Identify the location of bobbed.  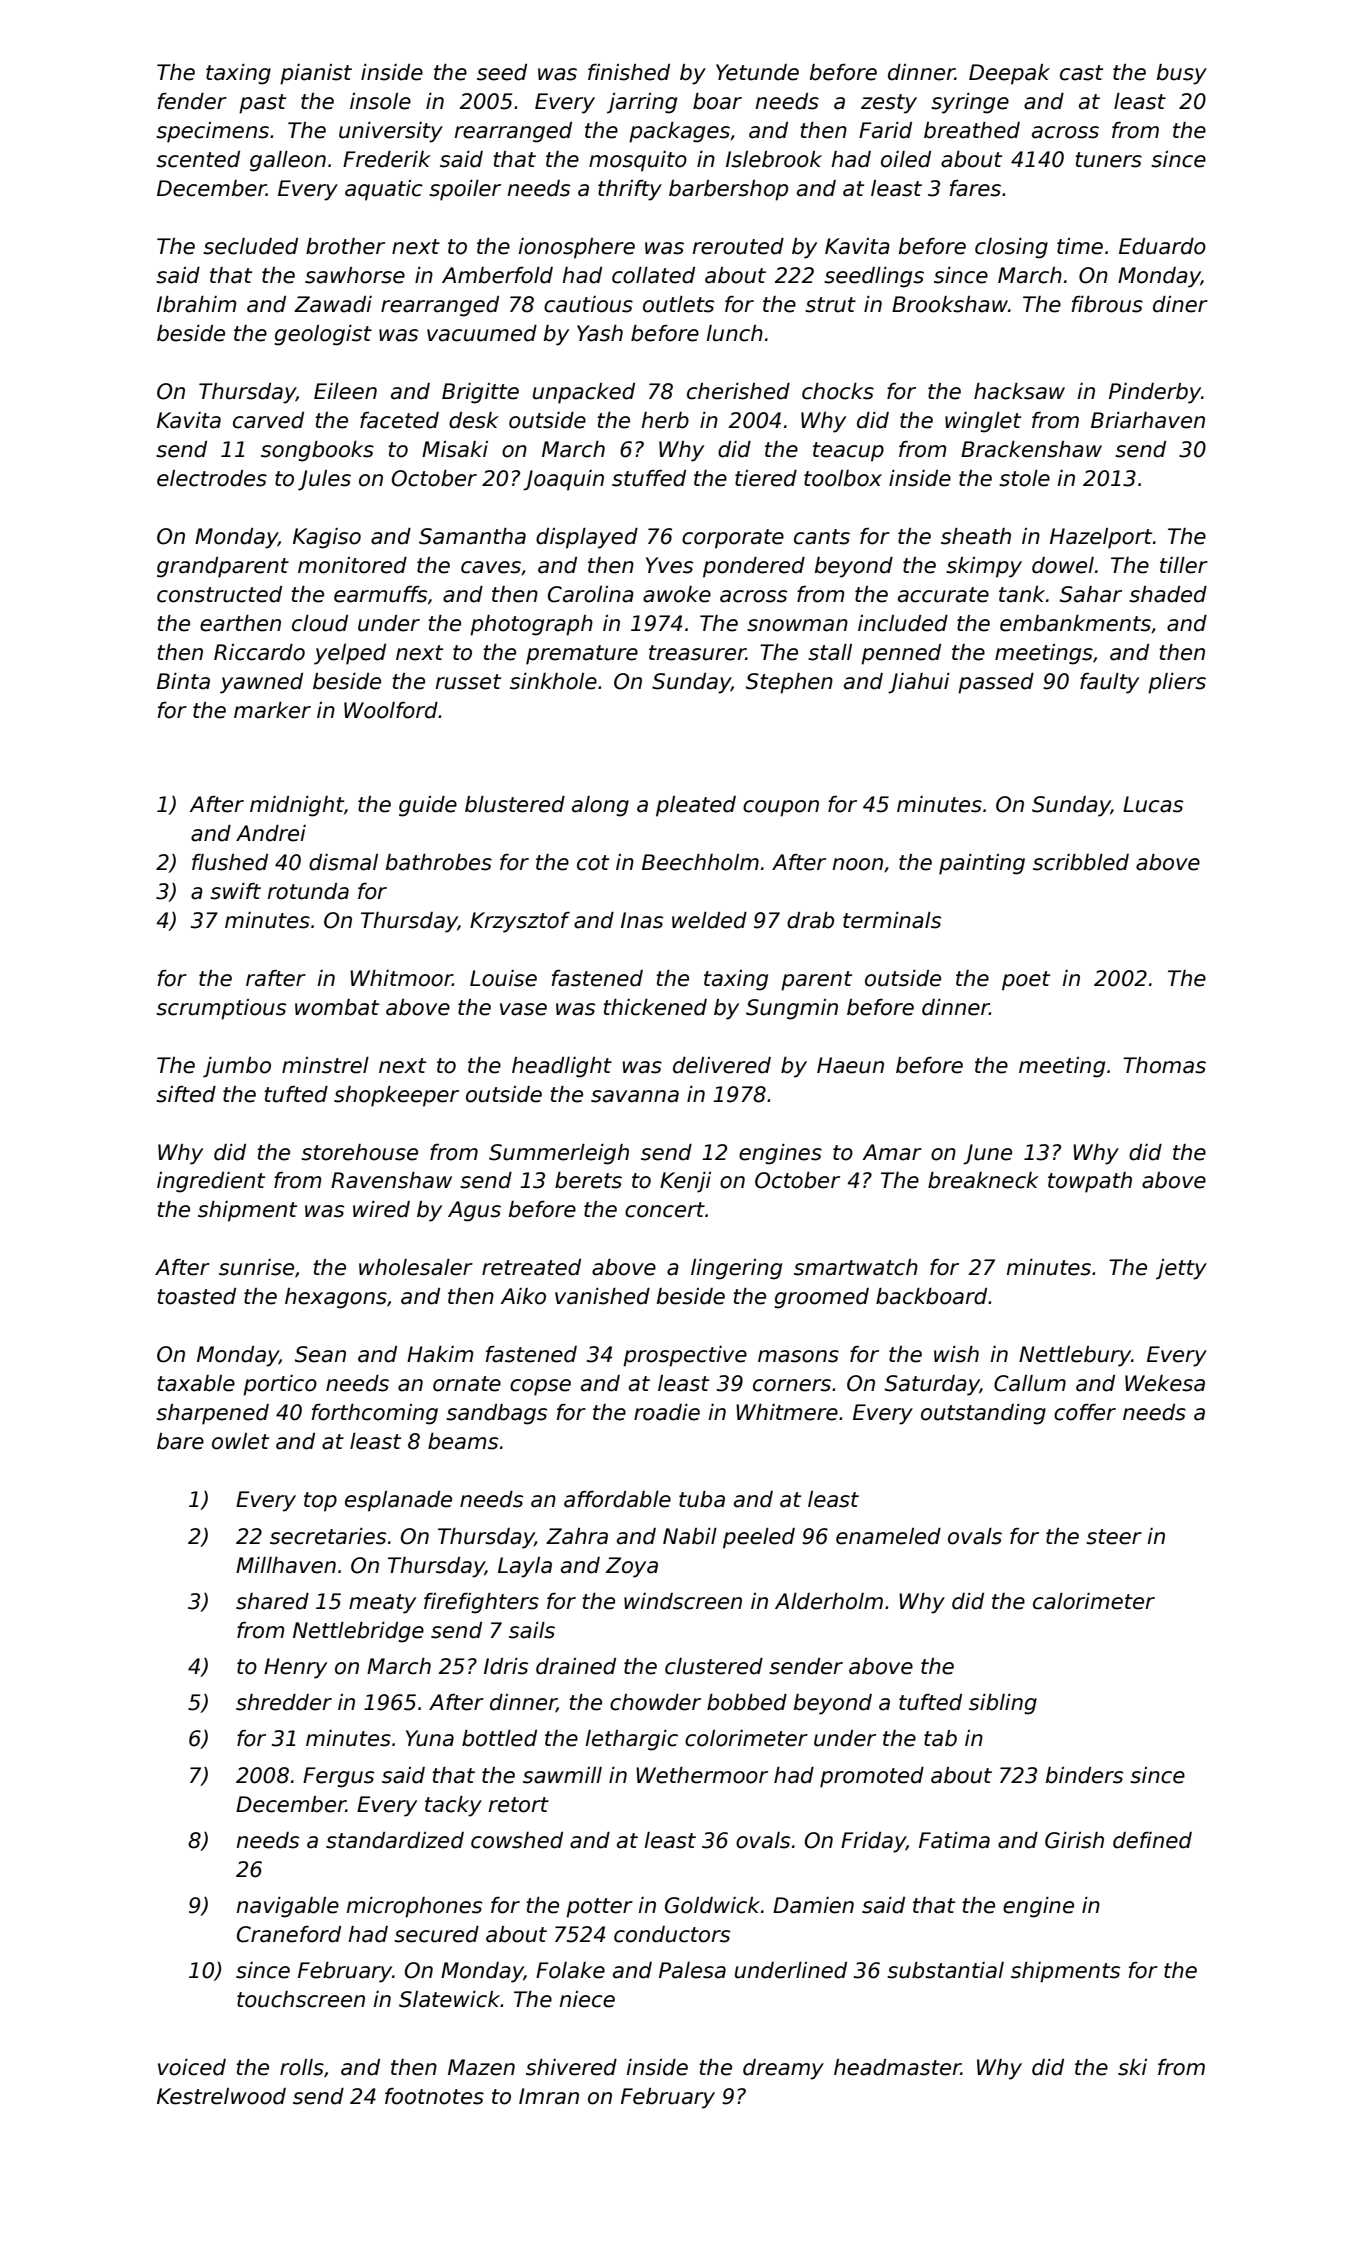
(747, 1702).
